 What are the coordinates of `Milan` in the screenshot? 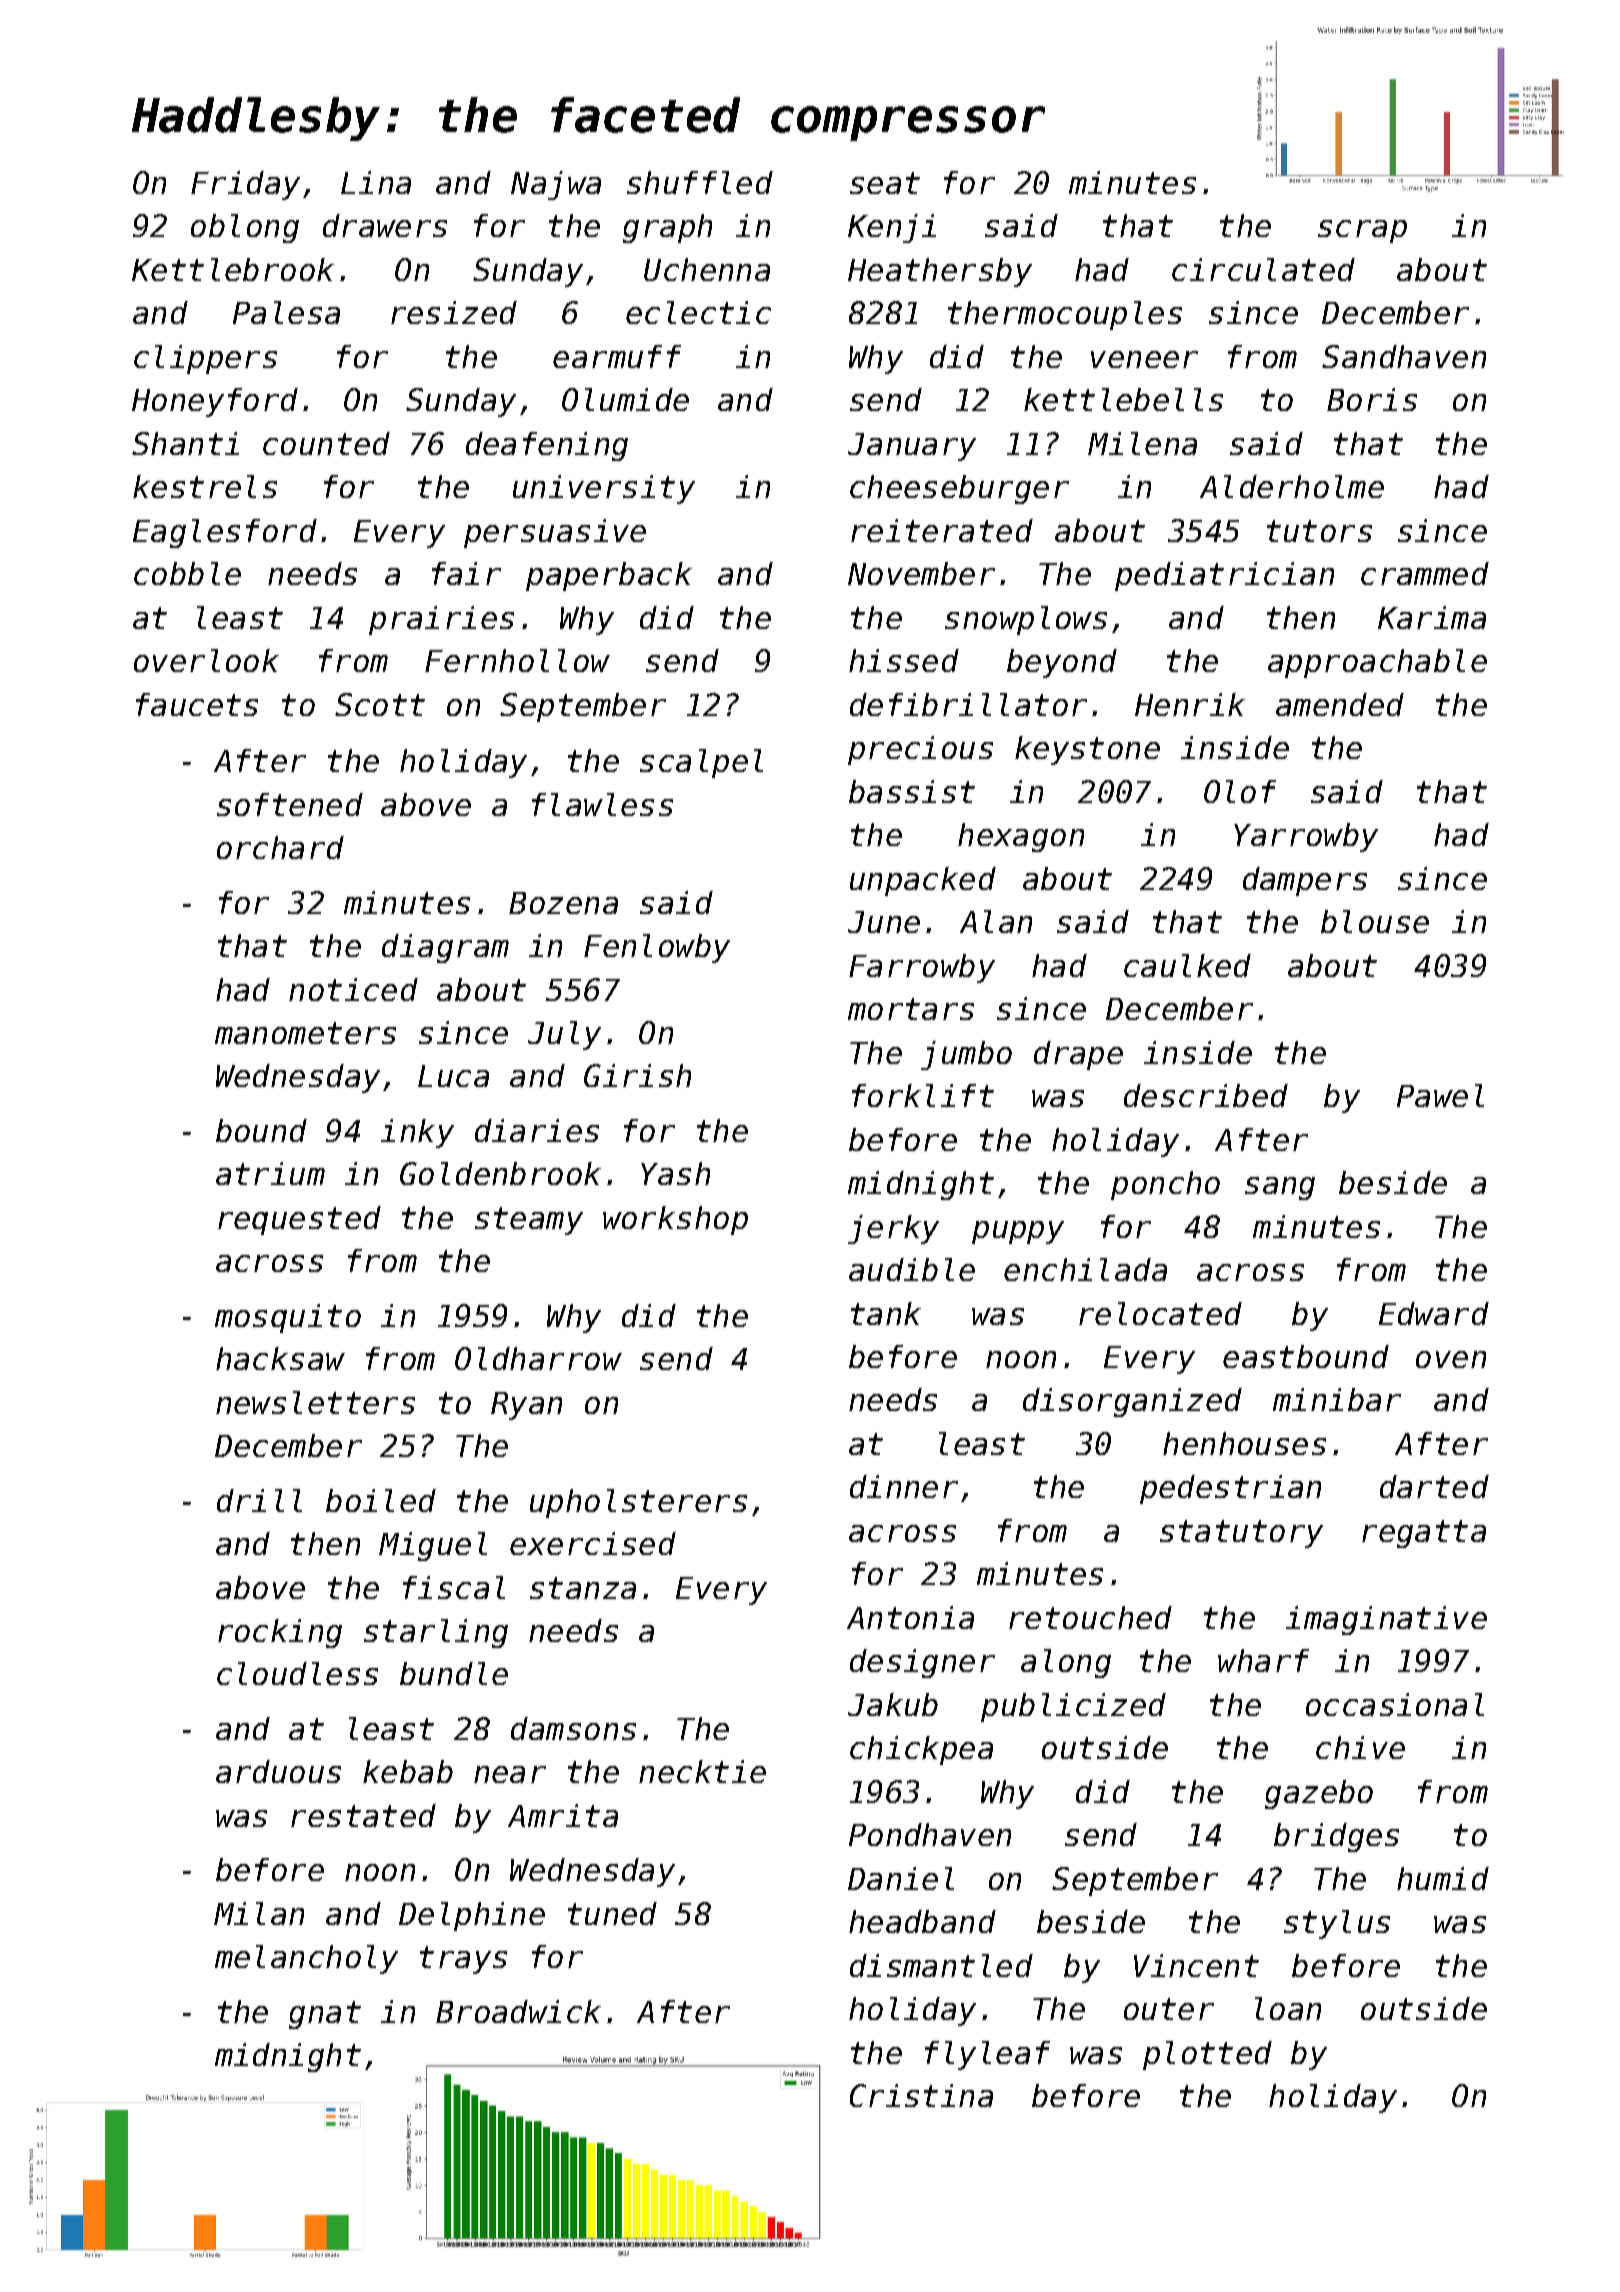 It's located at (259, 1913).
